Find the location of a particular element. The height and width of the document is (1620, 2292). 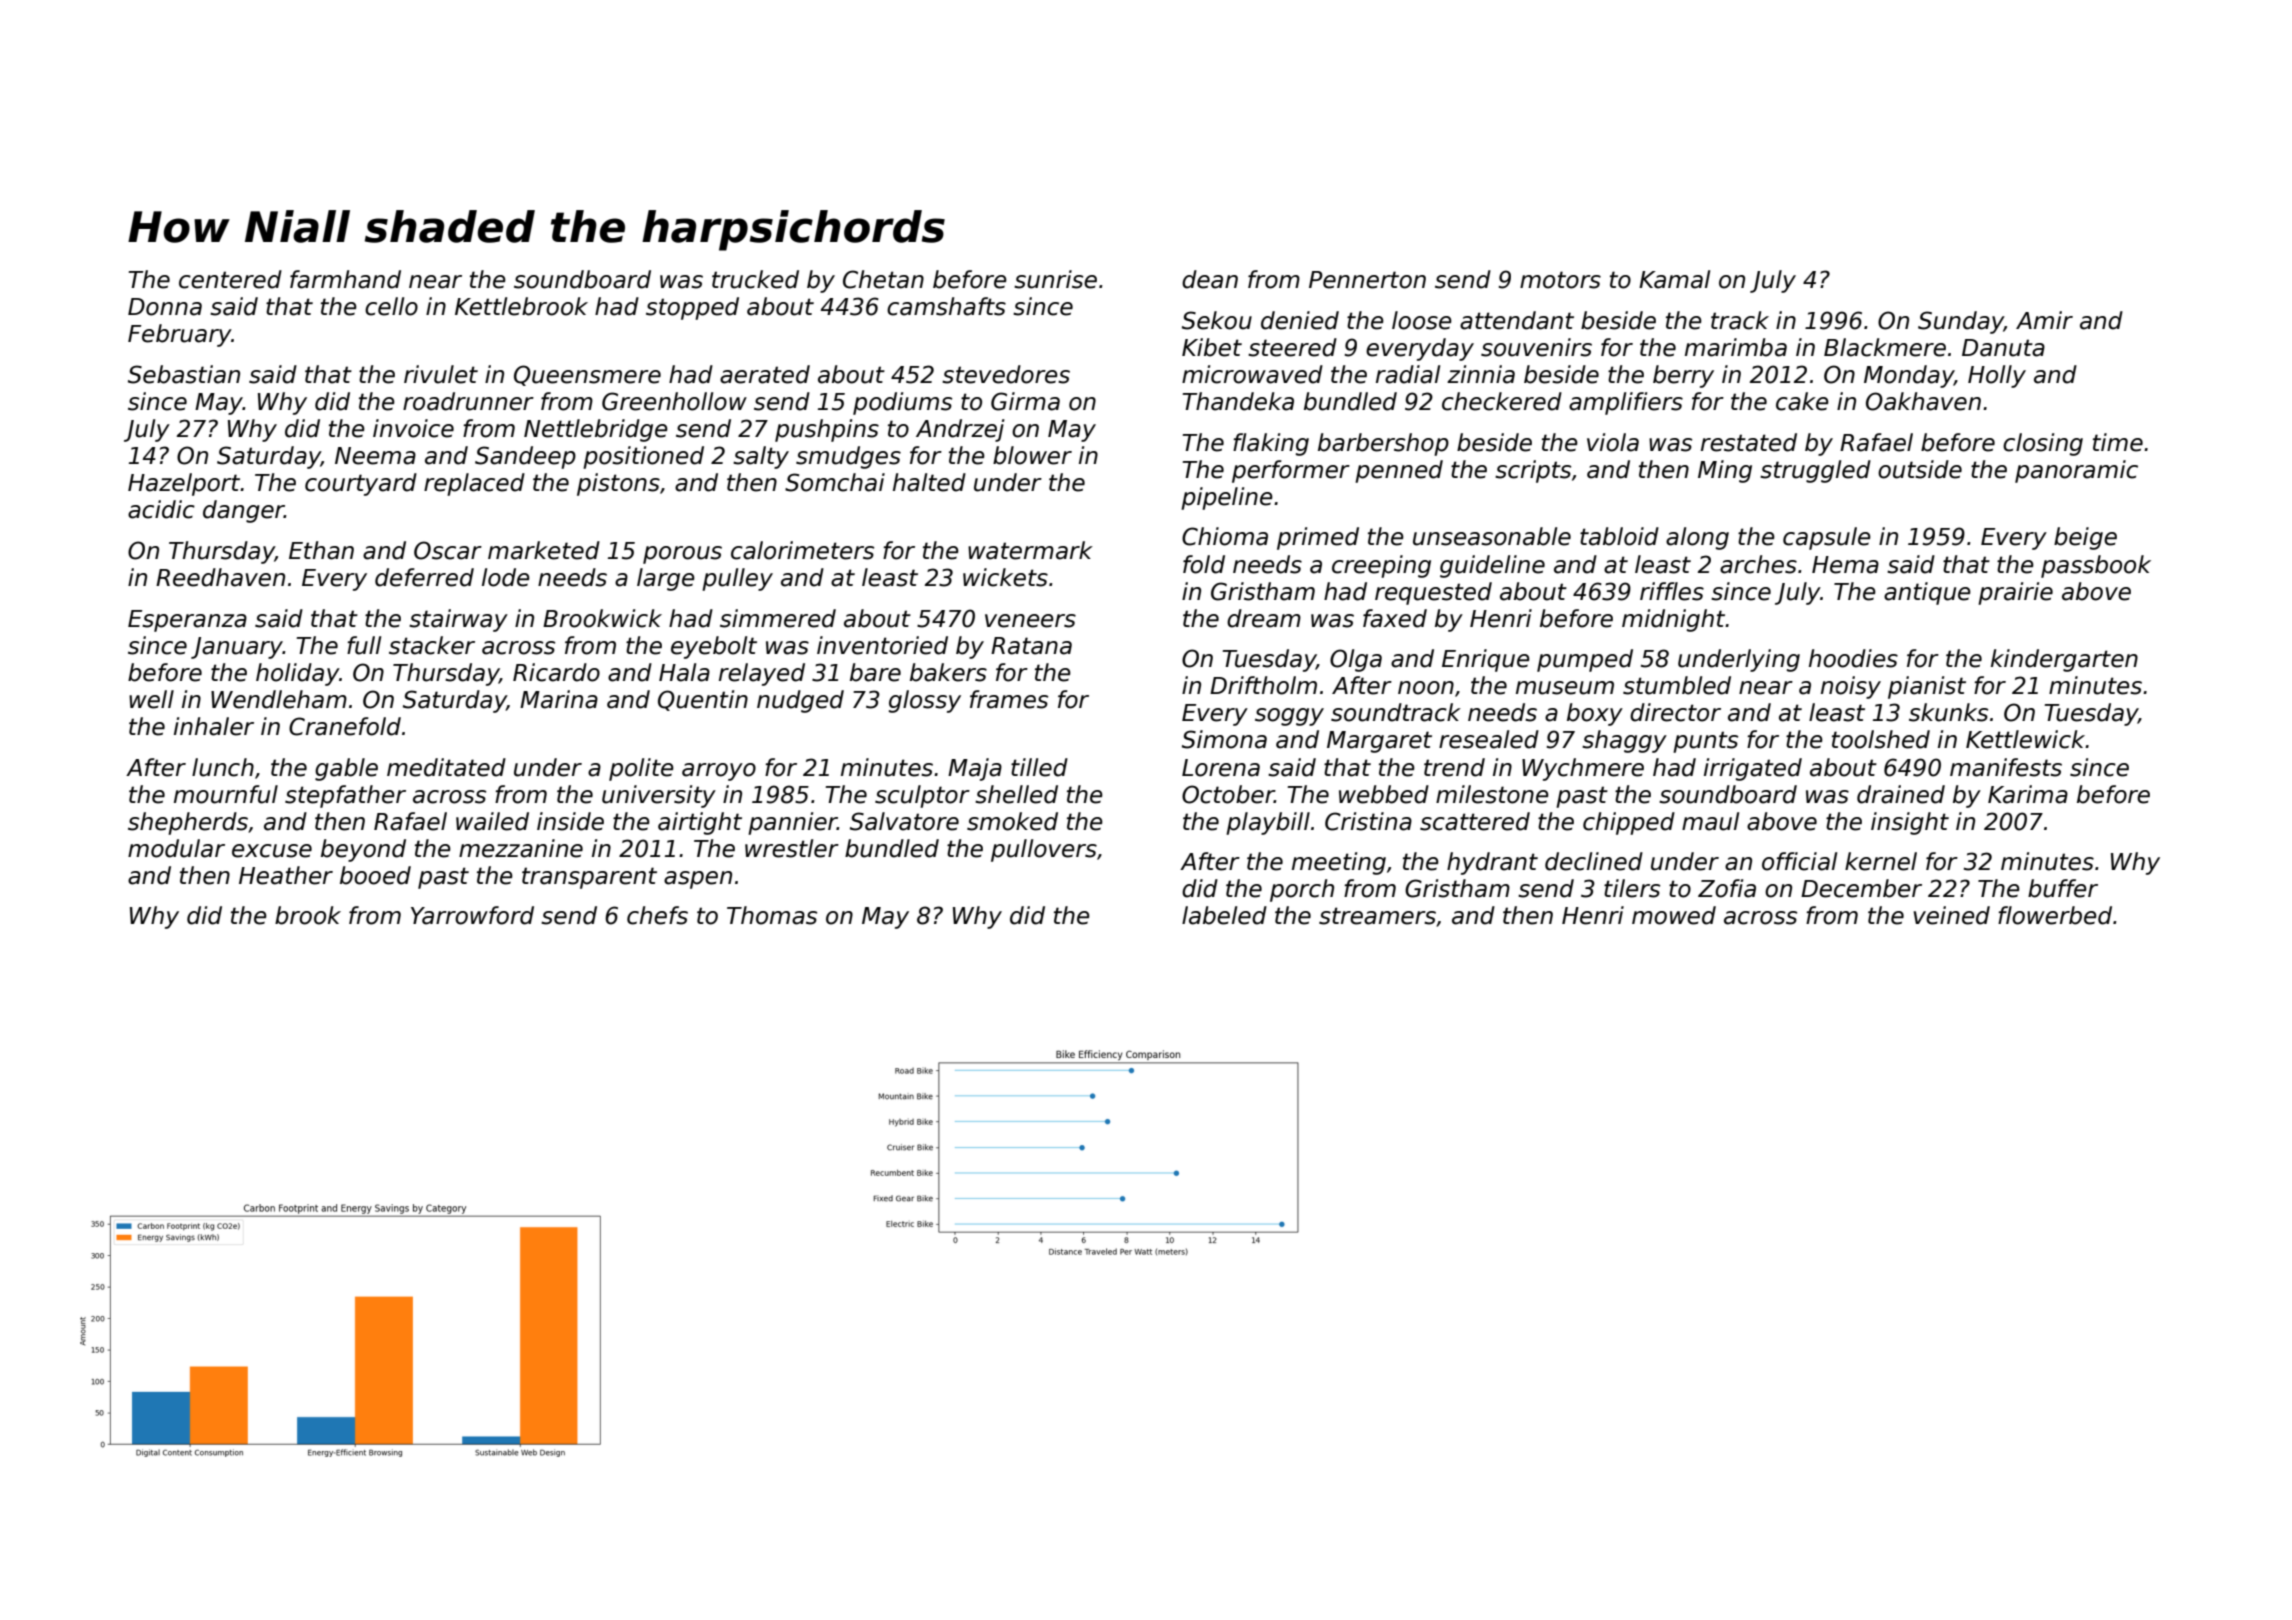

Yarrowford is located at coordinates (472, 915).
